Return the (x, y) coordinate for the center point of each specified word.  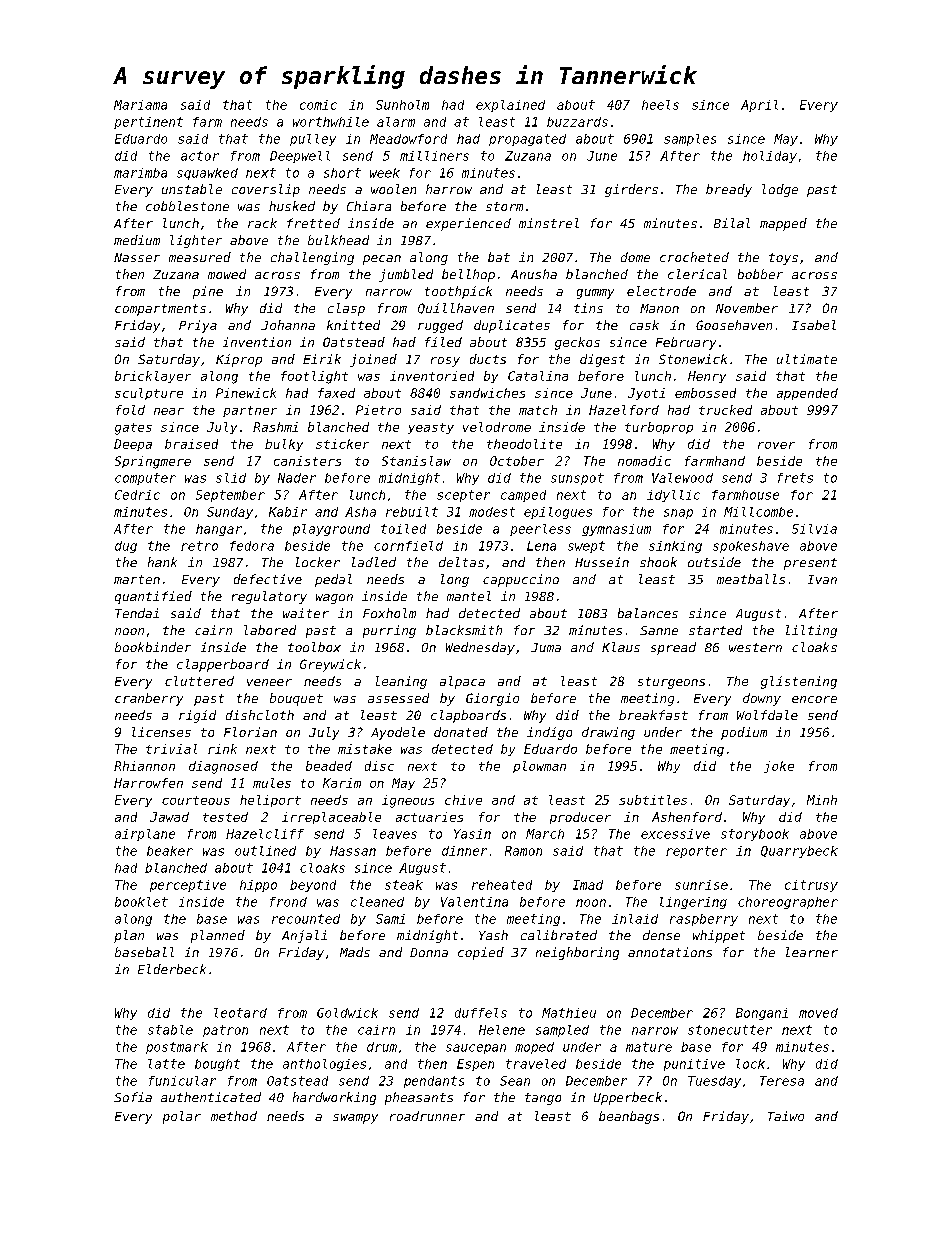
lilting (811, 631)
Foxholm (389, 613)
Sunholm (402, 105)
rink (222, 749)
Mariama (140, 105)
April (759, 106)
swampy (355, 1119)
